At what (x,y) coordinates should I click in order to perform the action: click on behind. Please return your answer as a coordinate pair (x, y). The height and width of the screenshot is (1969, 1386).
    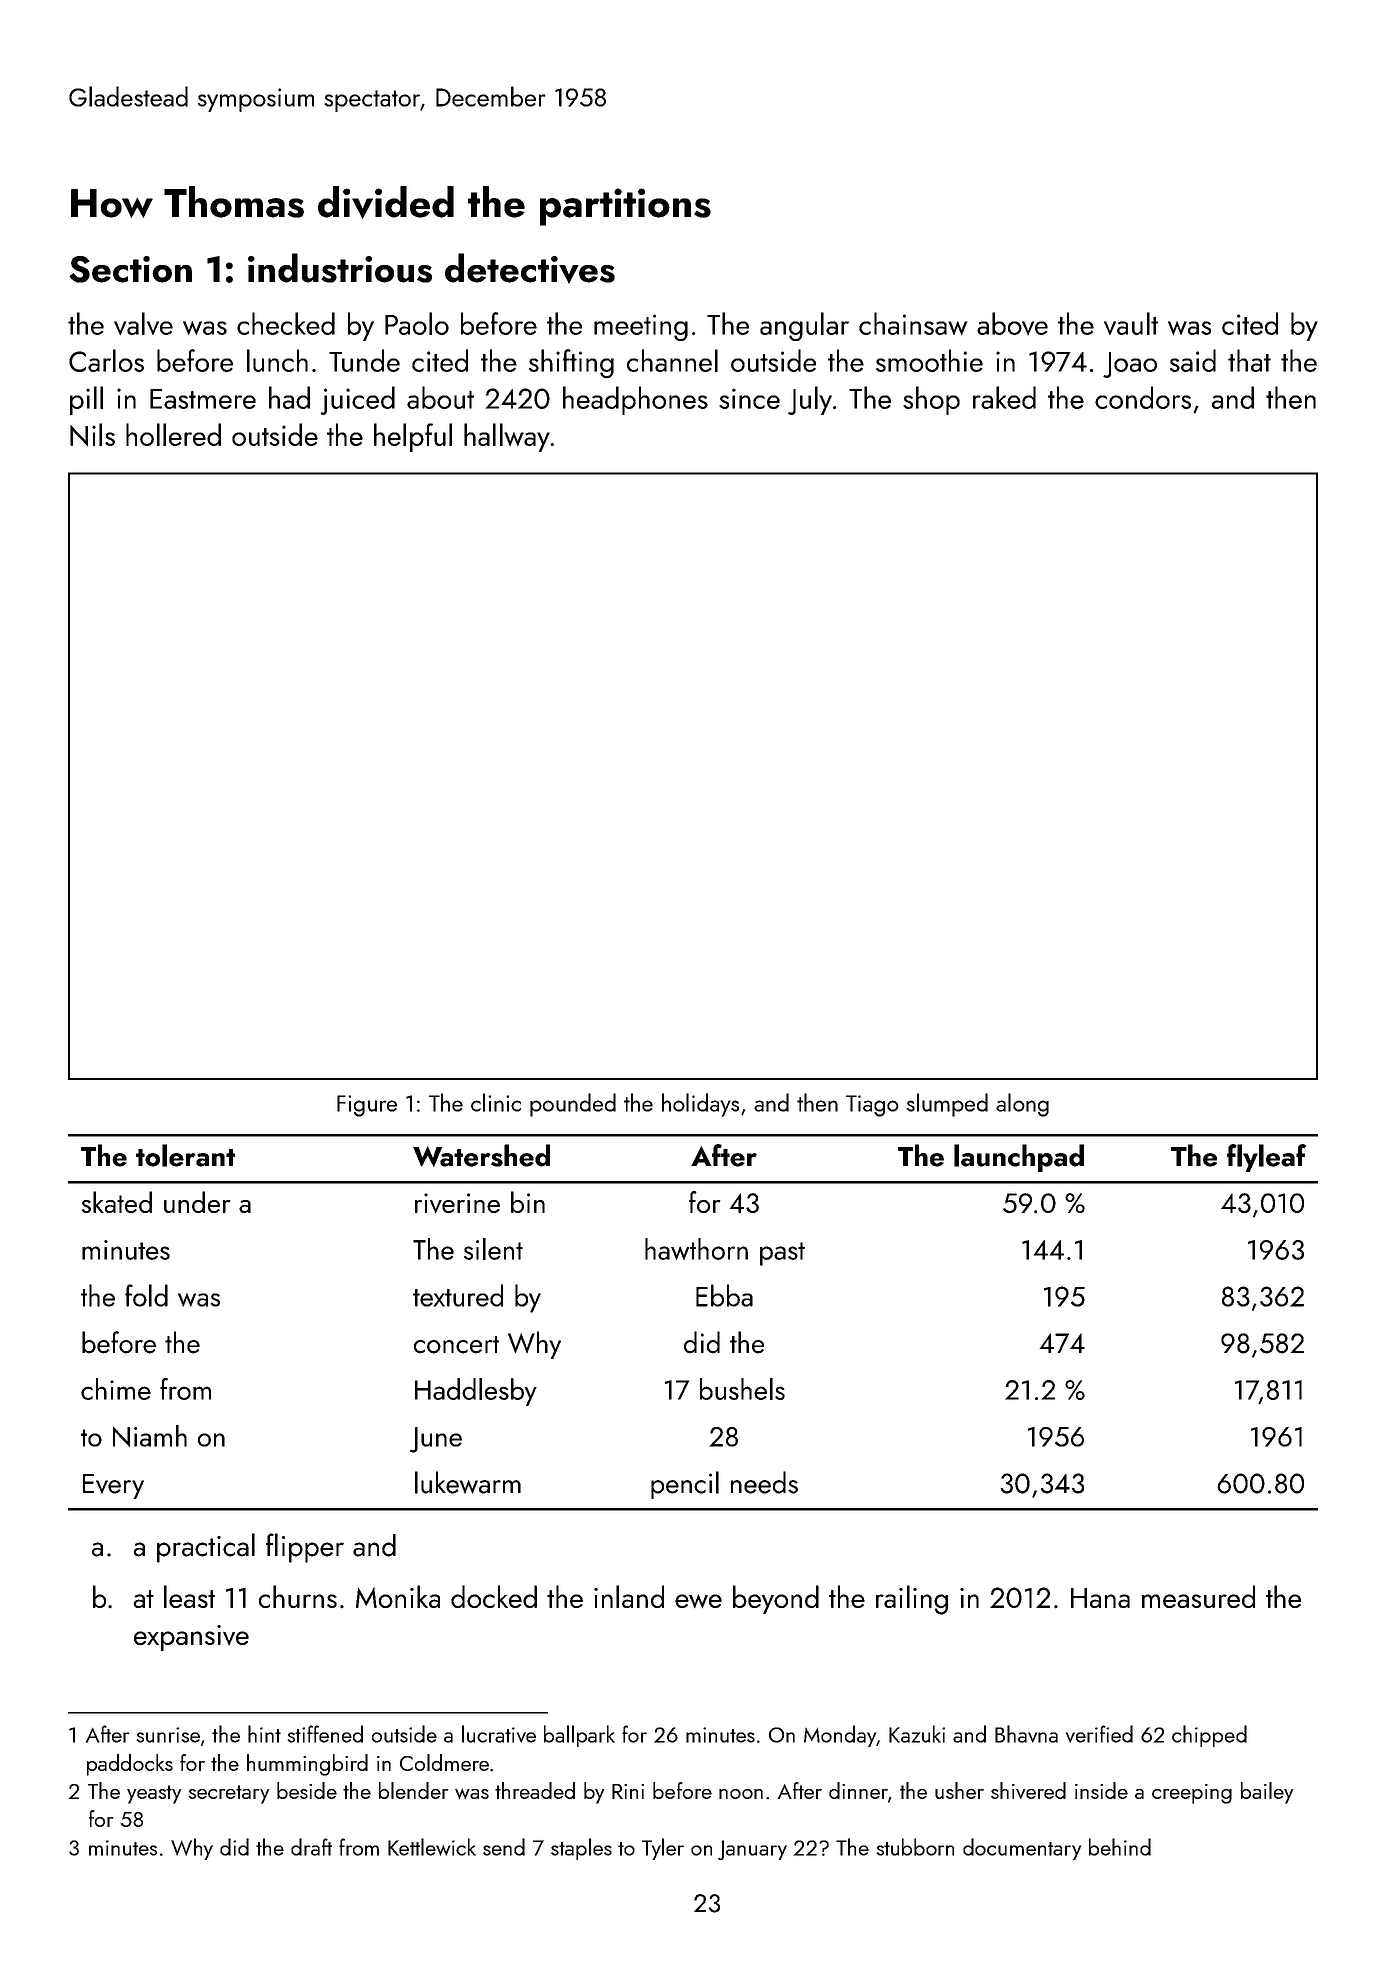
    Looking at the image, I should click on (1120, 1847).
